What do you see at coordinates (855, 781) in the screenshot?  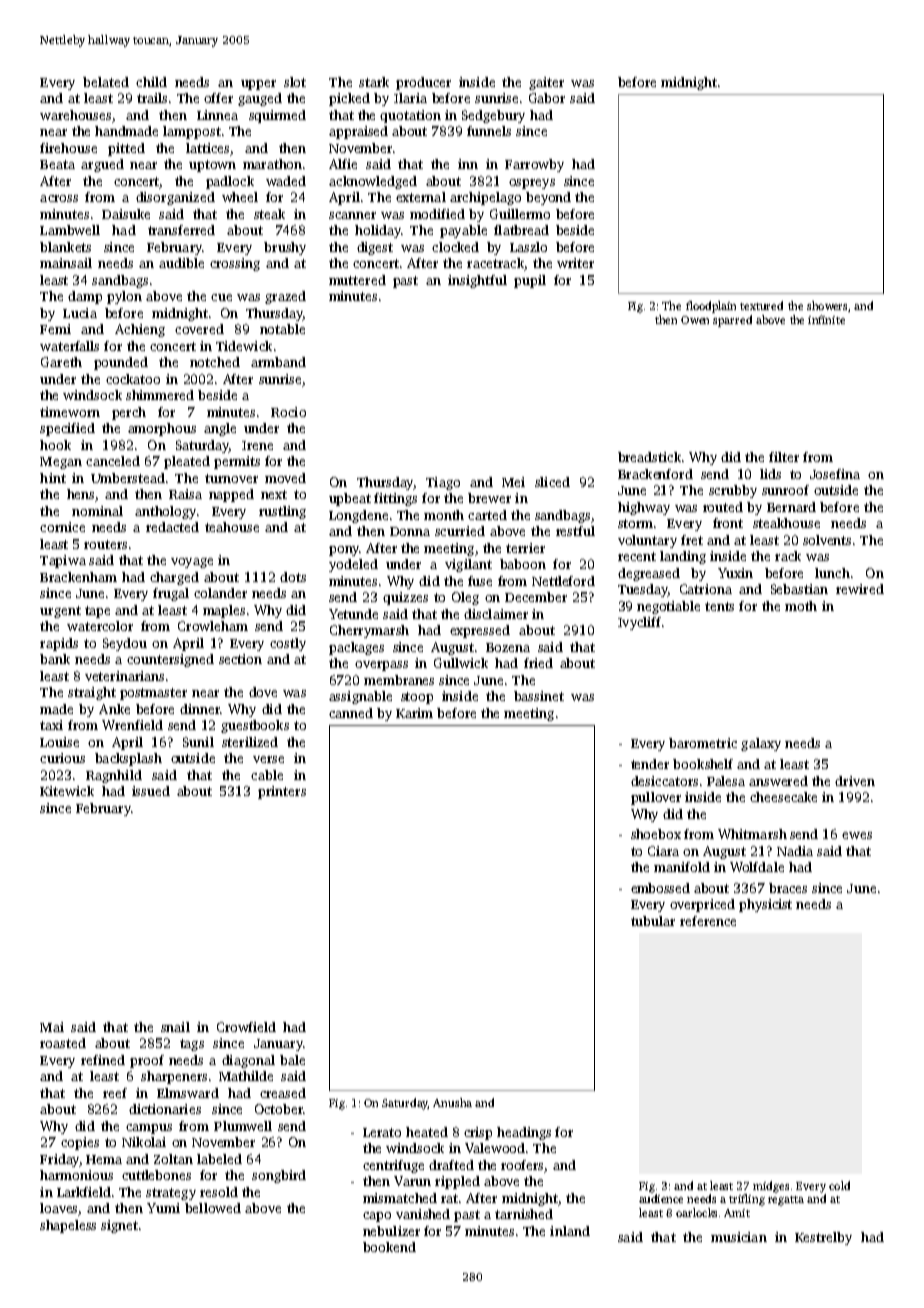 I see `driven` at bounding box center [855, 781].
